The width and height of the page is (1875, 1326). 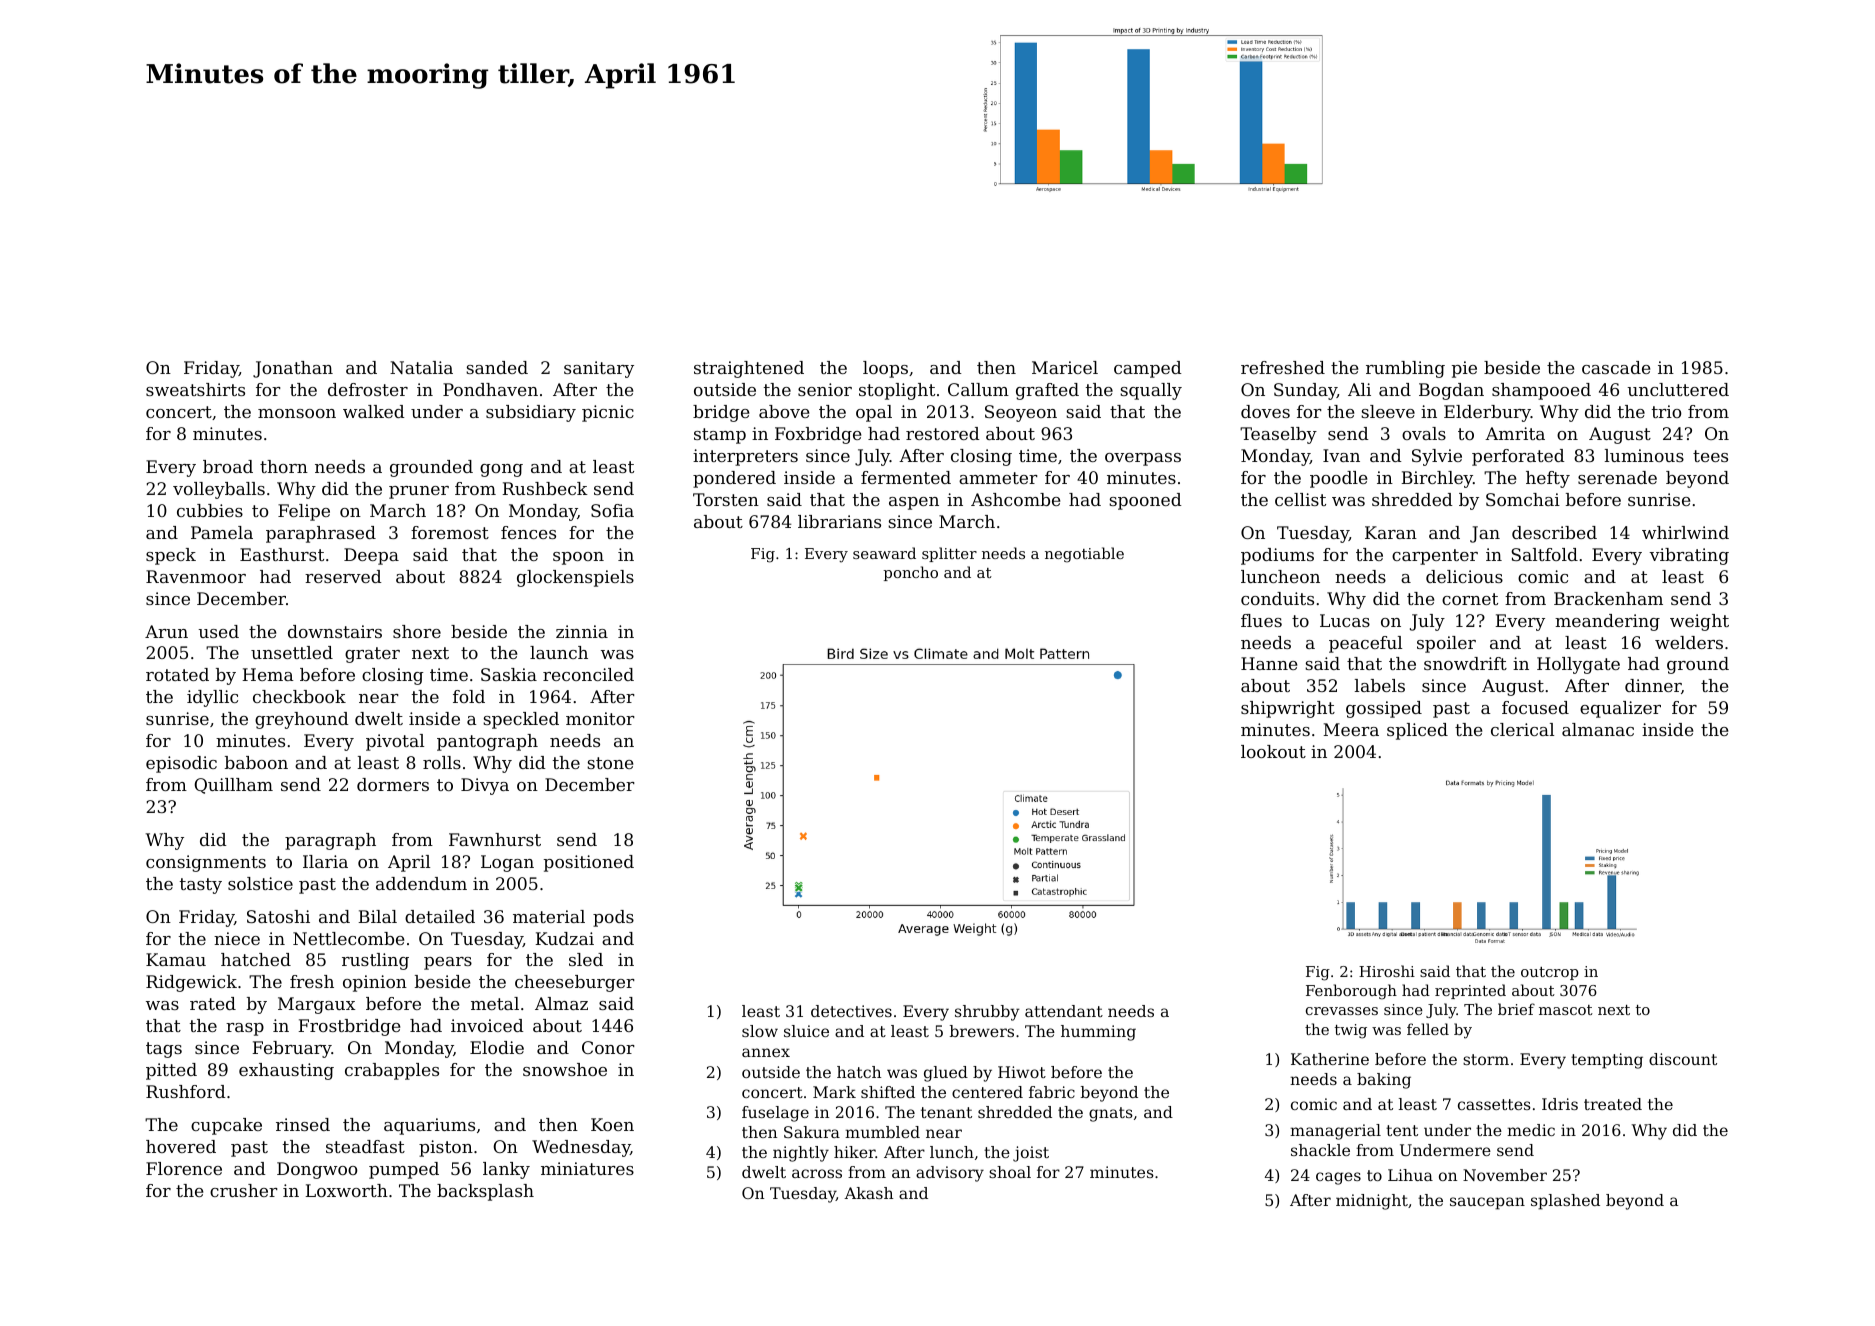 What do you see at coordinates (1065, 367) in the page?
I see `Maricel` at bounding box center [1065, 367].
